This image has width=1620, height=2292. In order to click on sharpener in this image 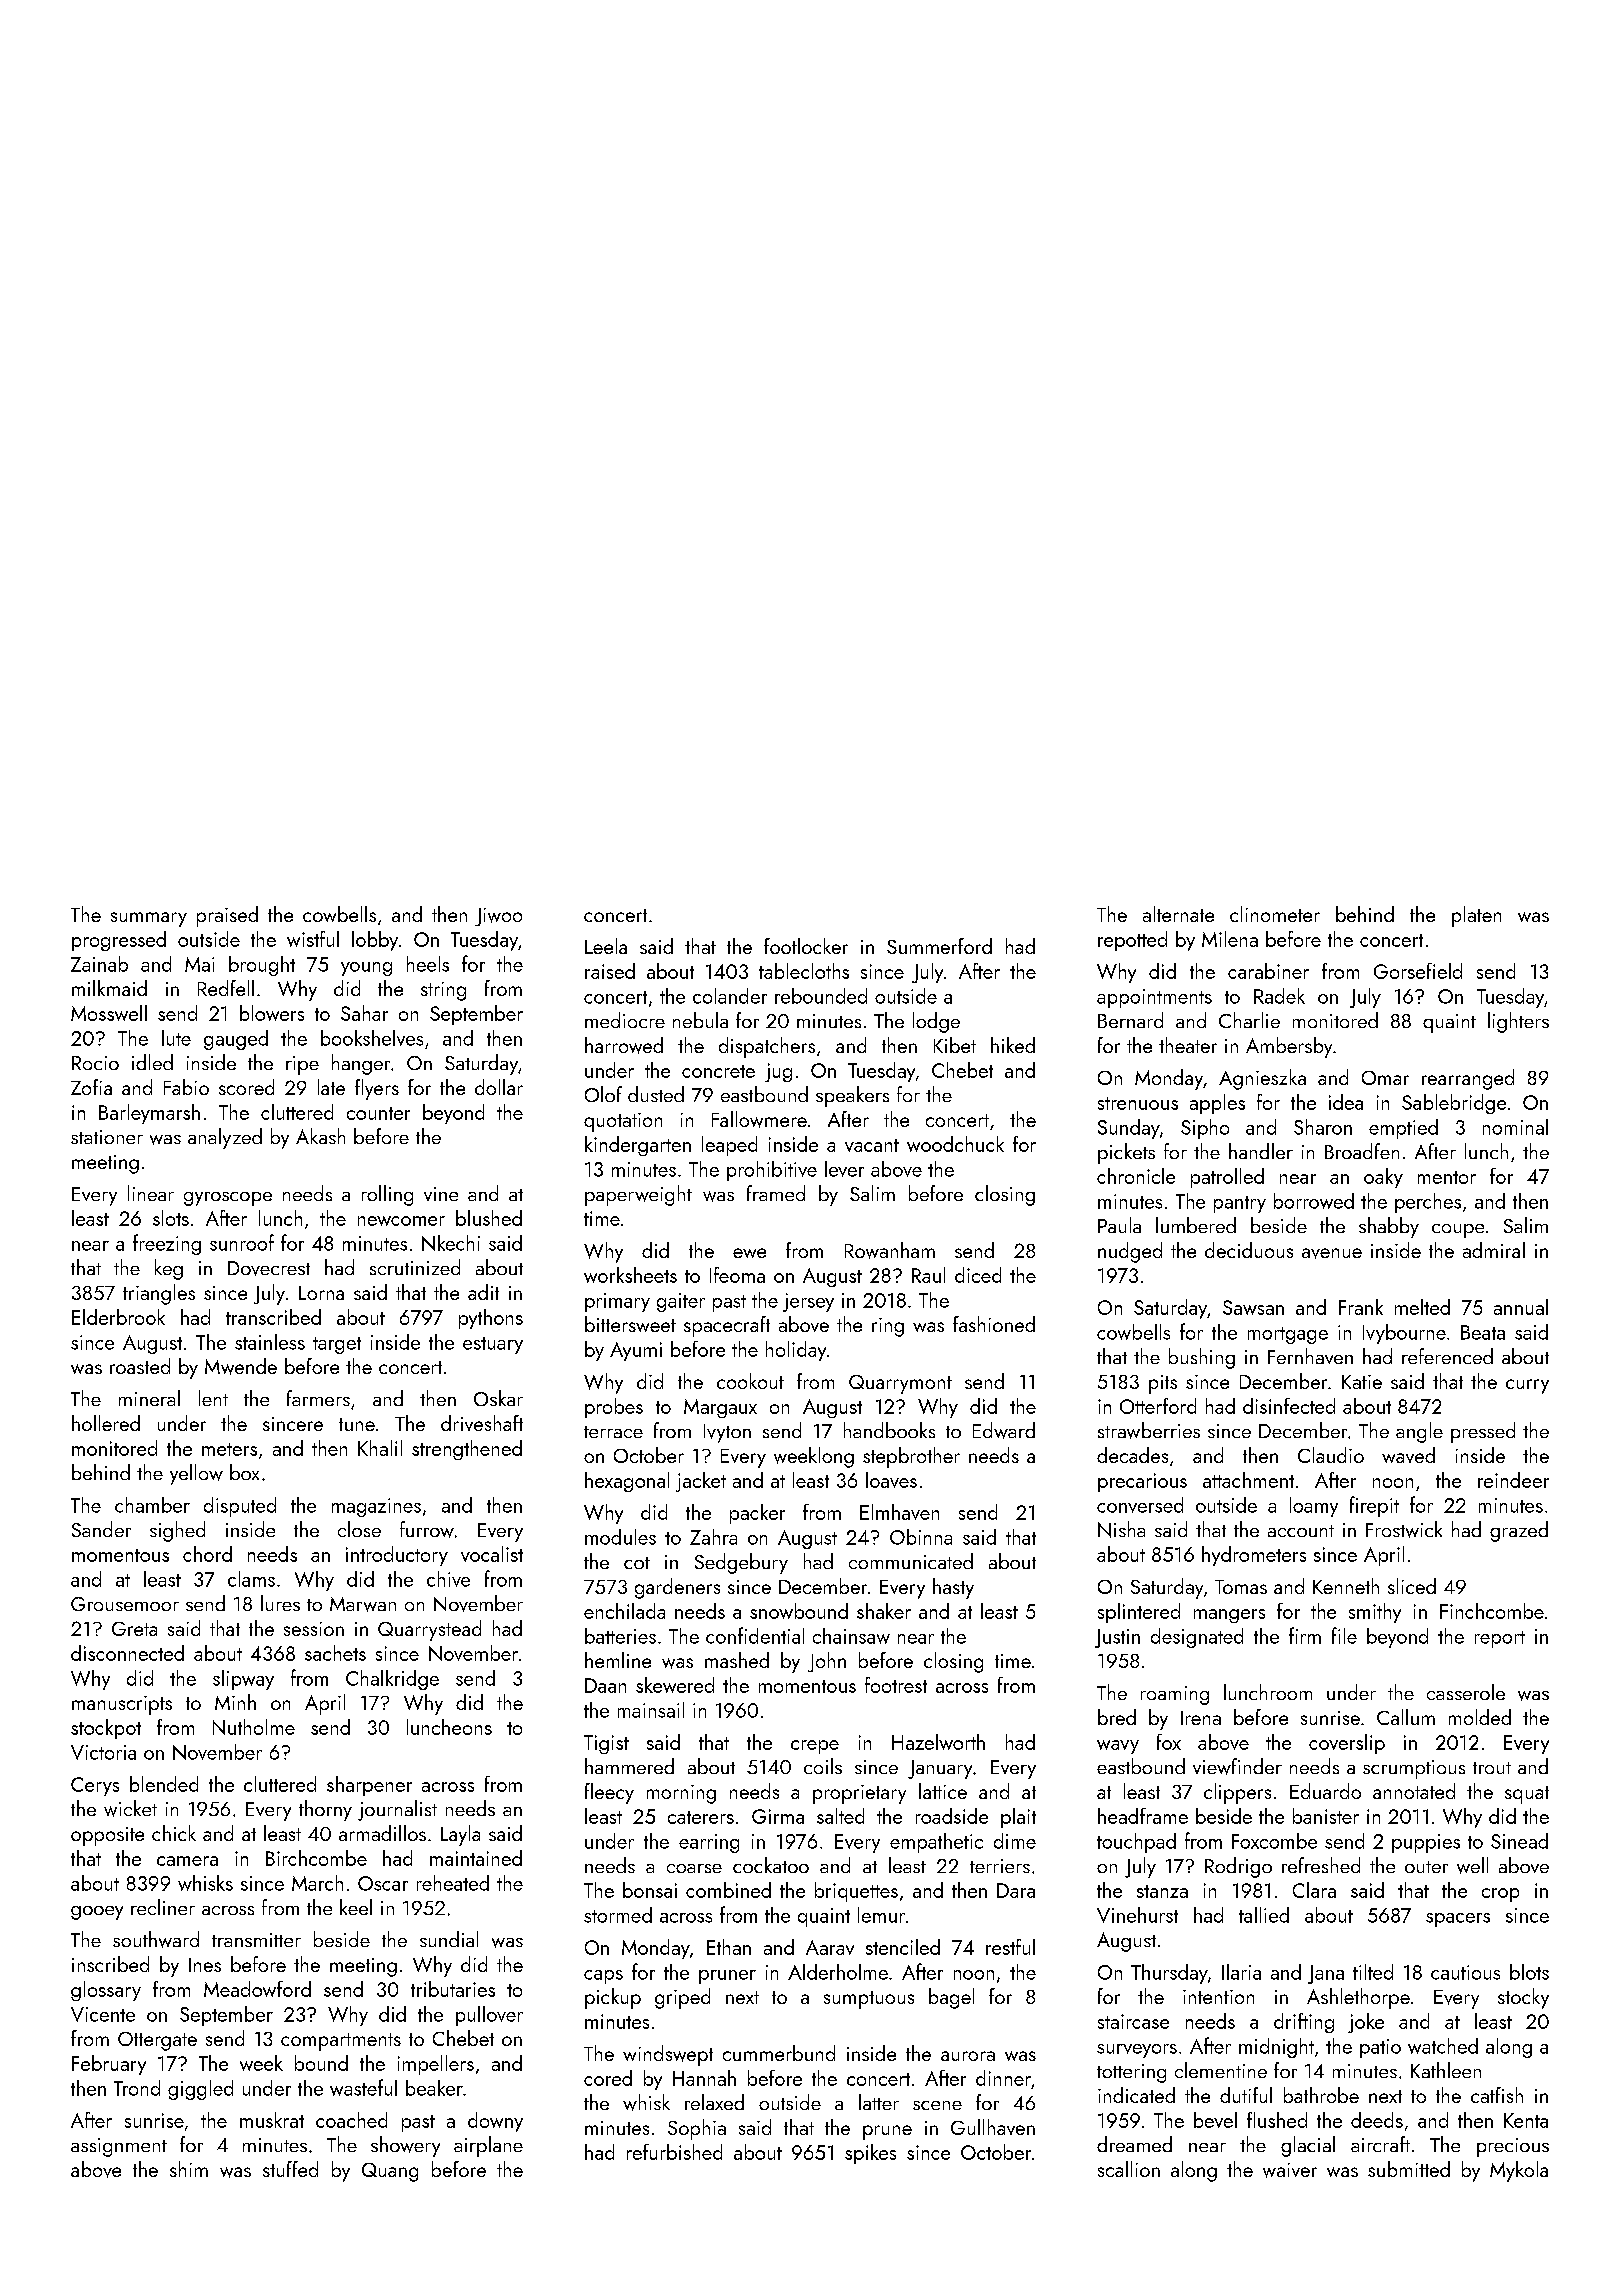, I will do `click(369, 1786)`.
